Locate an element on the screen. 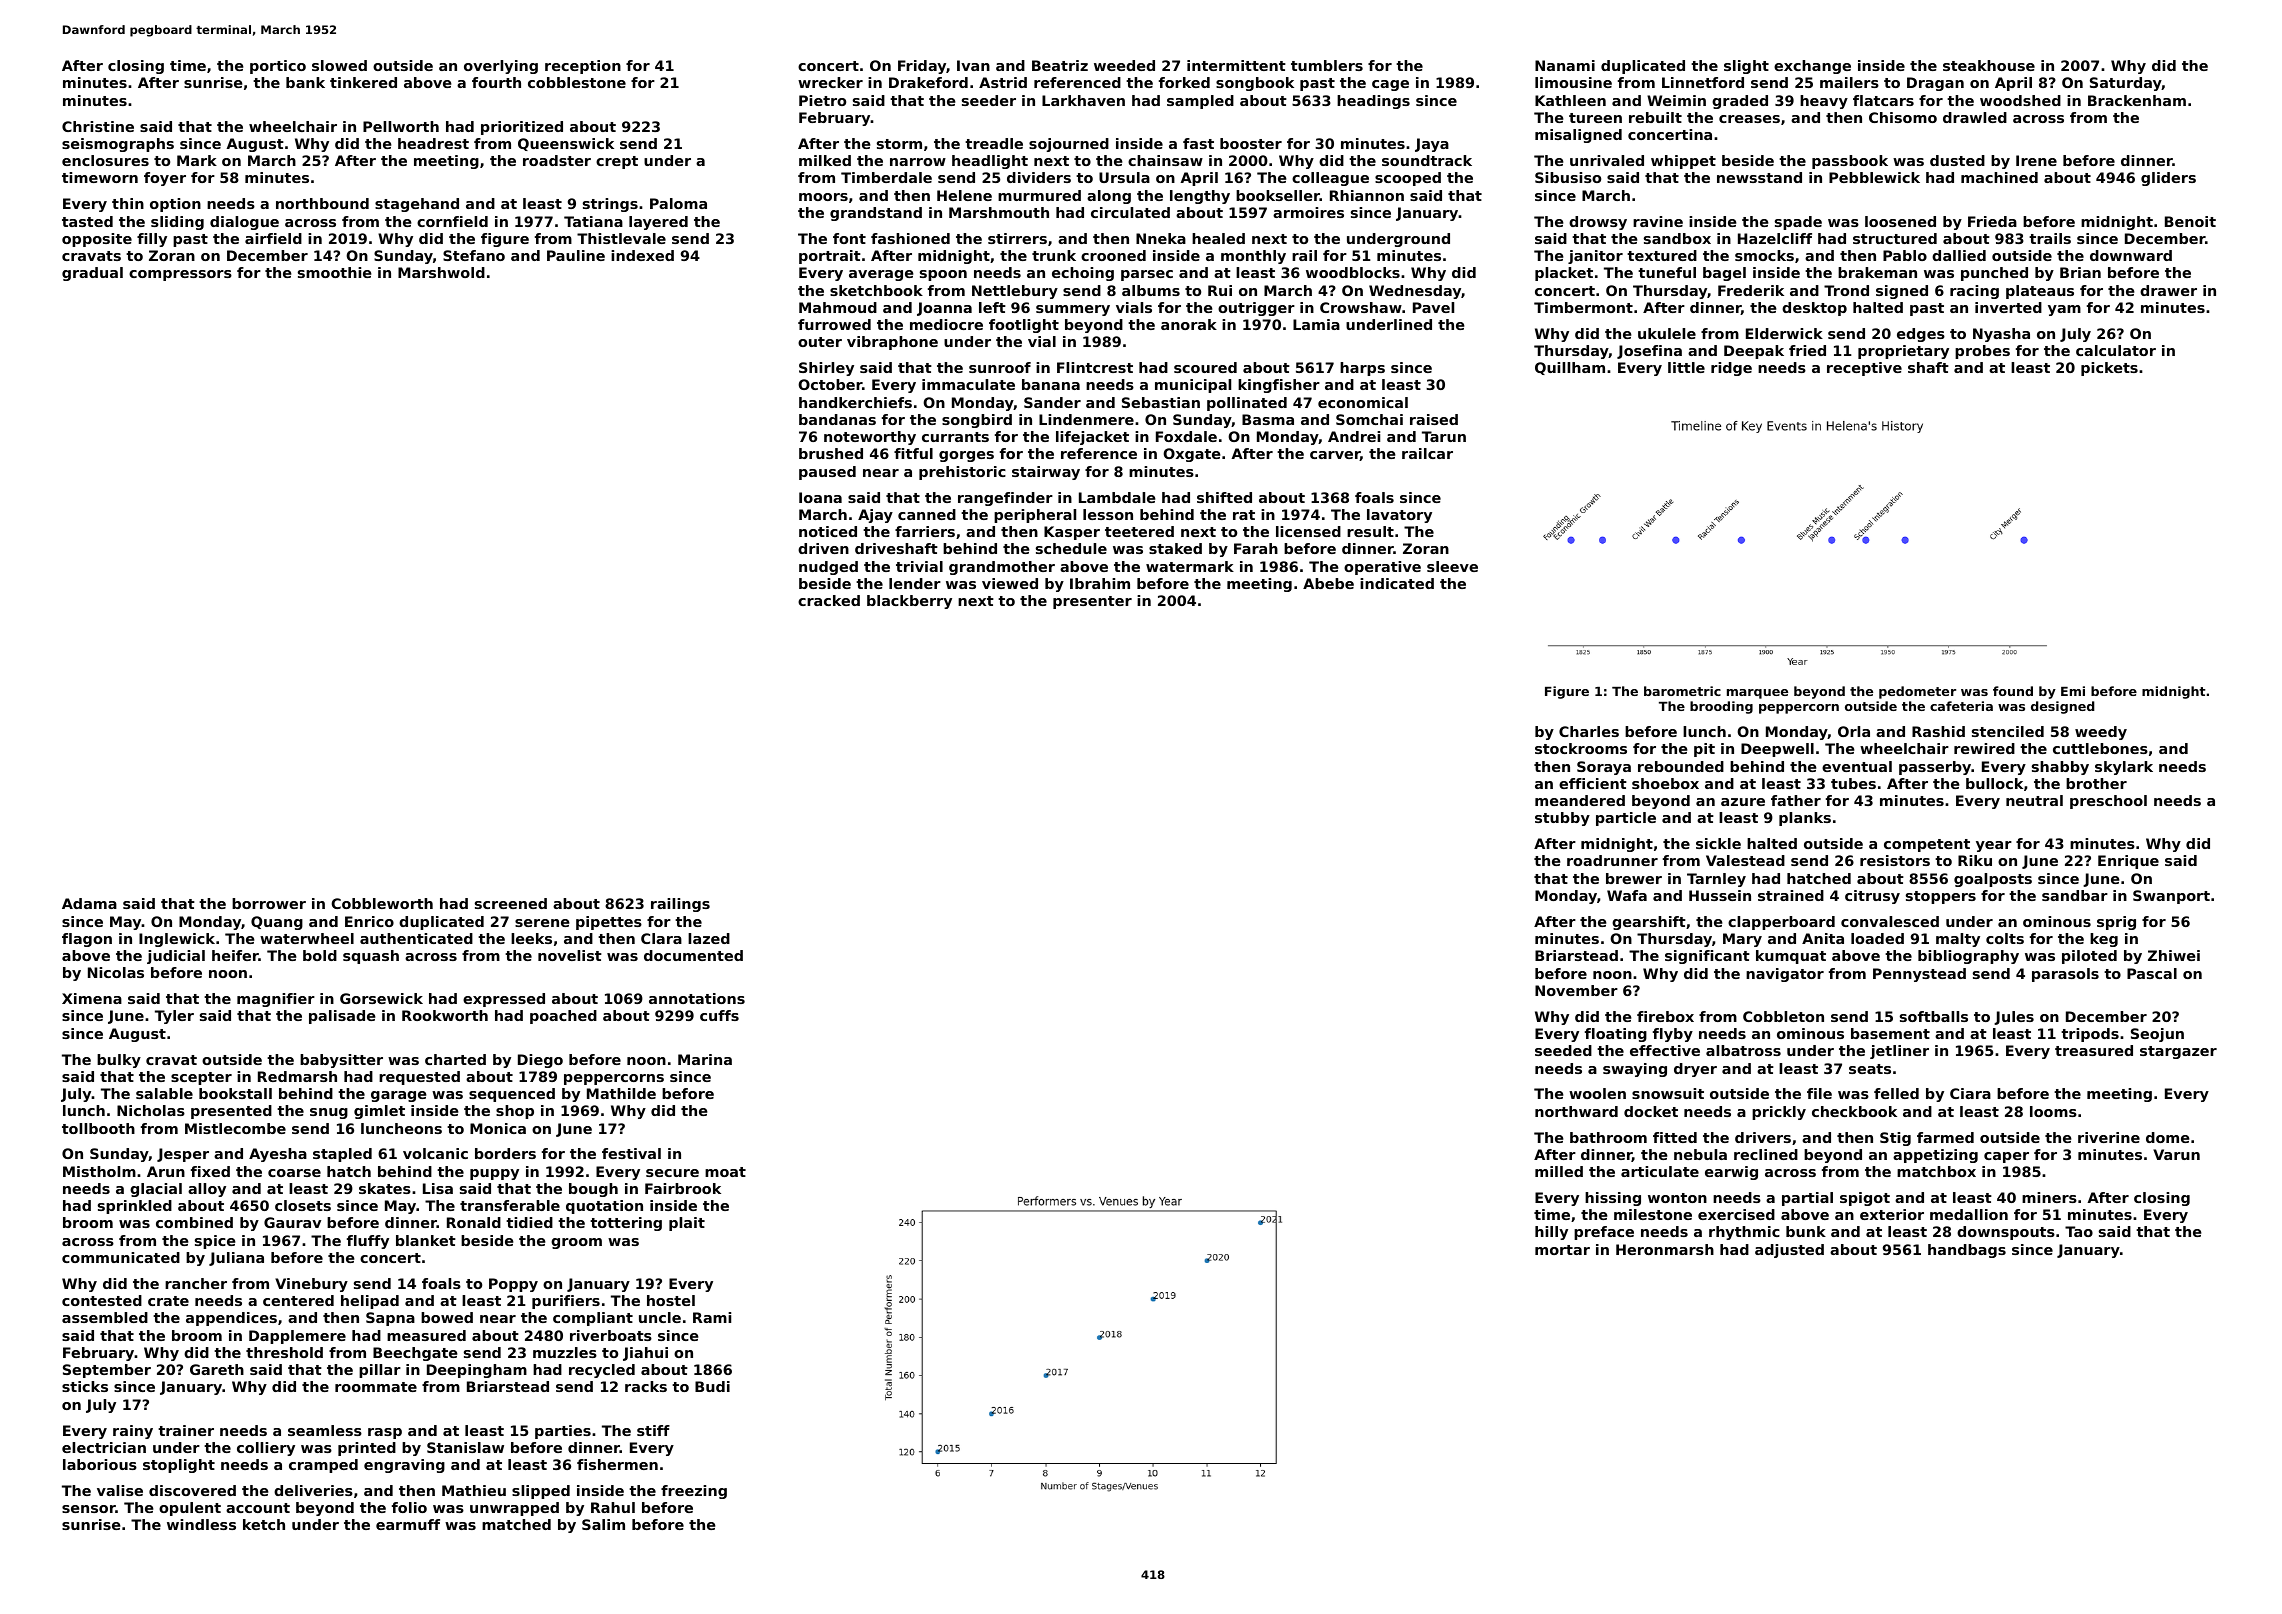  Adama is located at coordinates (89, 903).
